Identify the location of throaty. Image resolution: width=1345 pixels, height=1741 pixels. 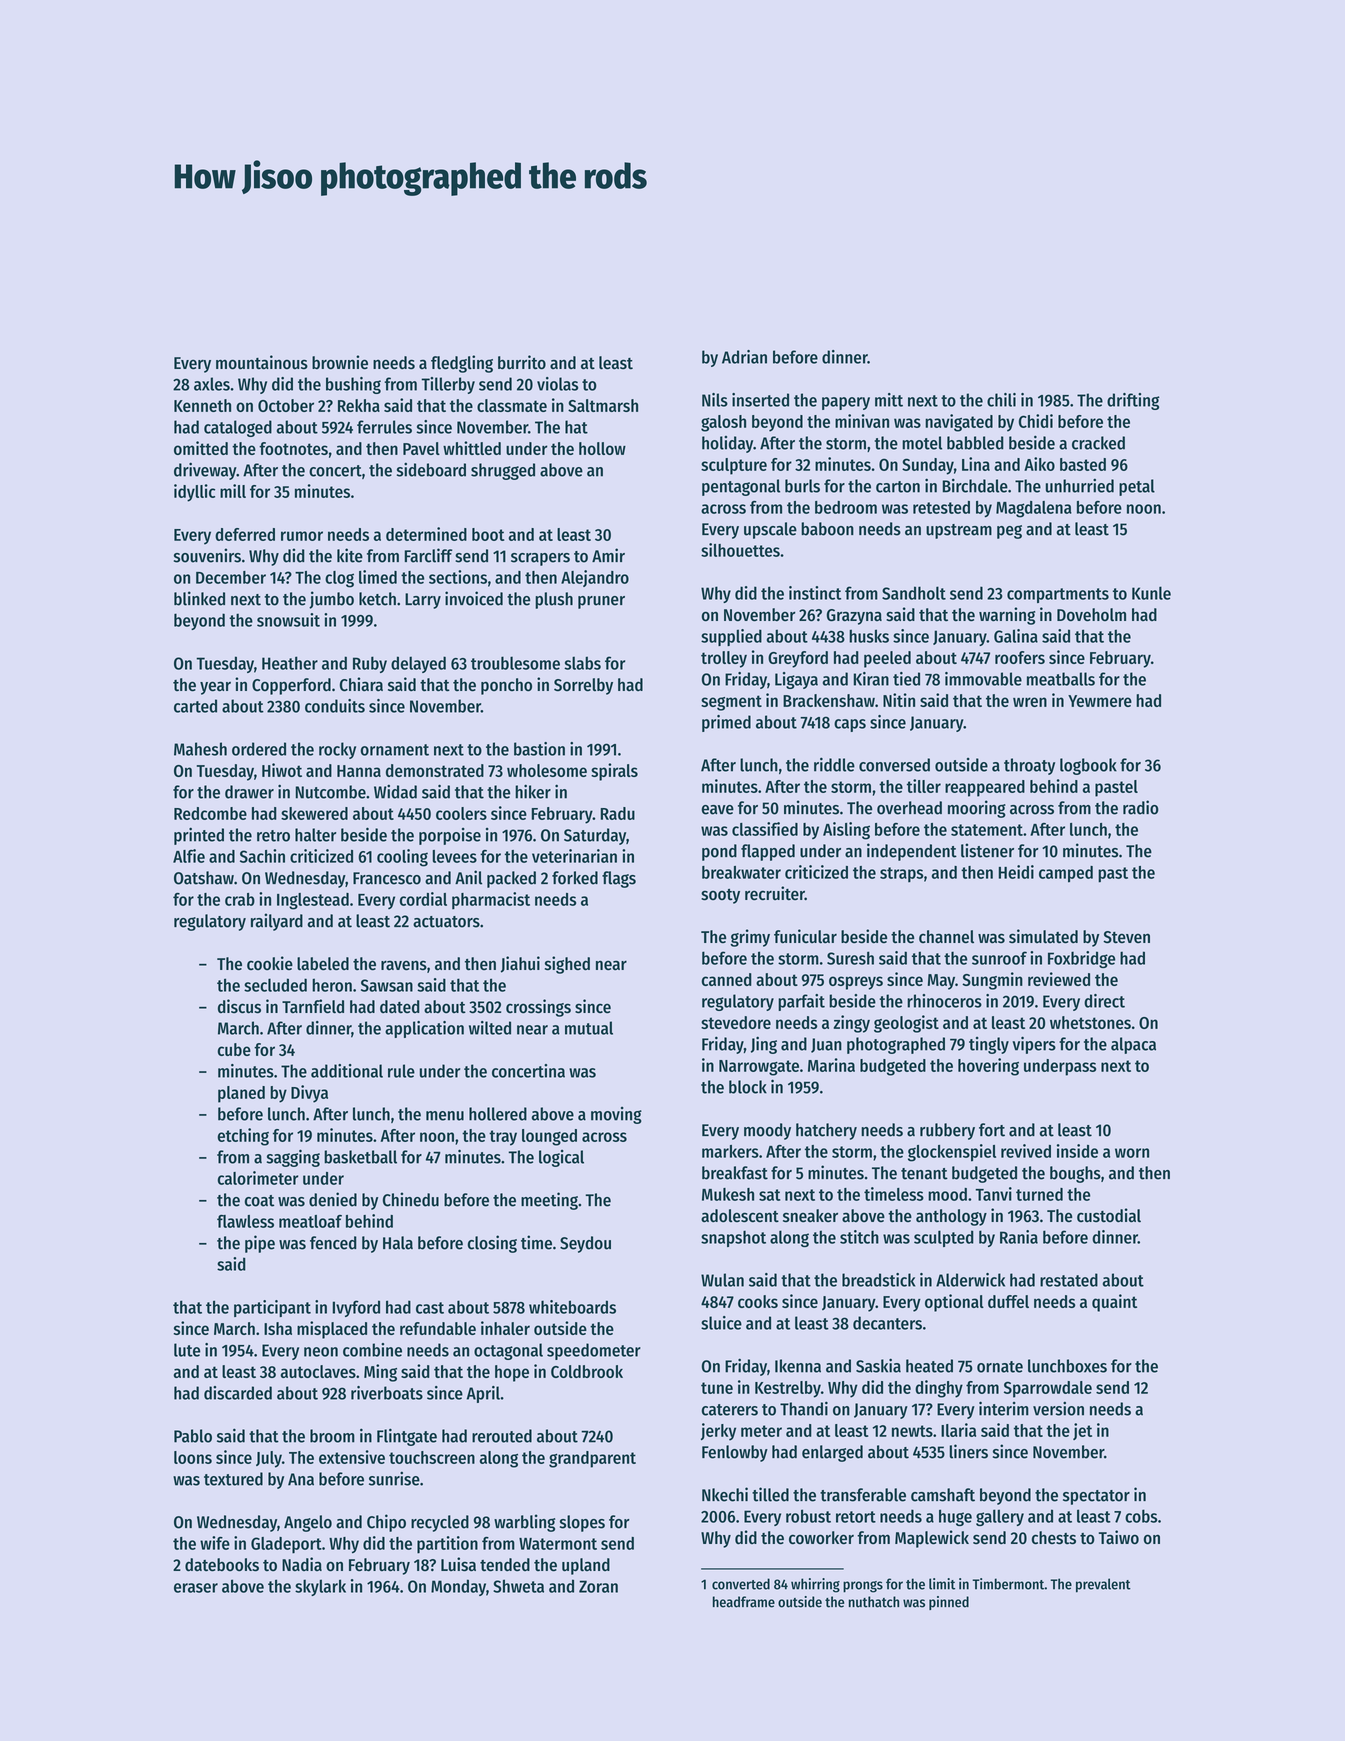
(1029, 766).
